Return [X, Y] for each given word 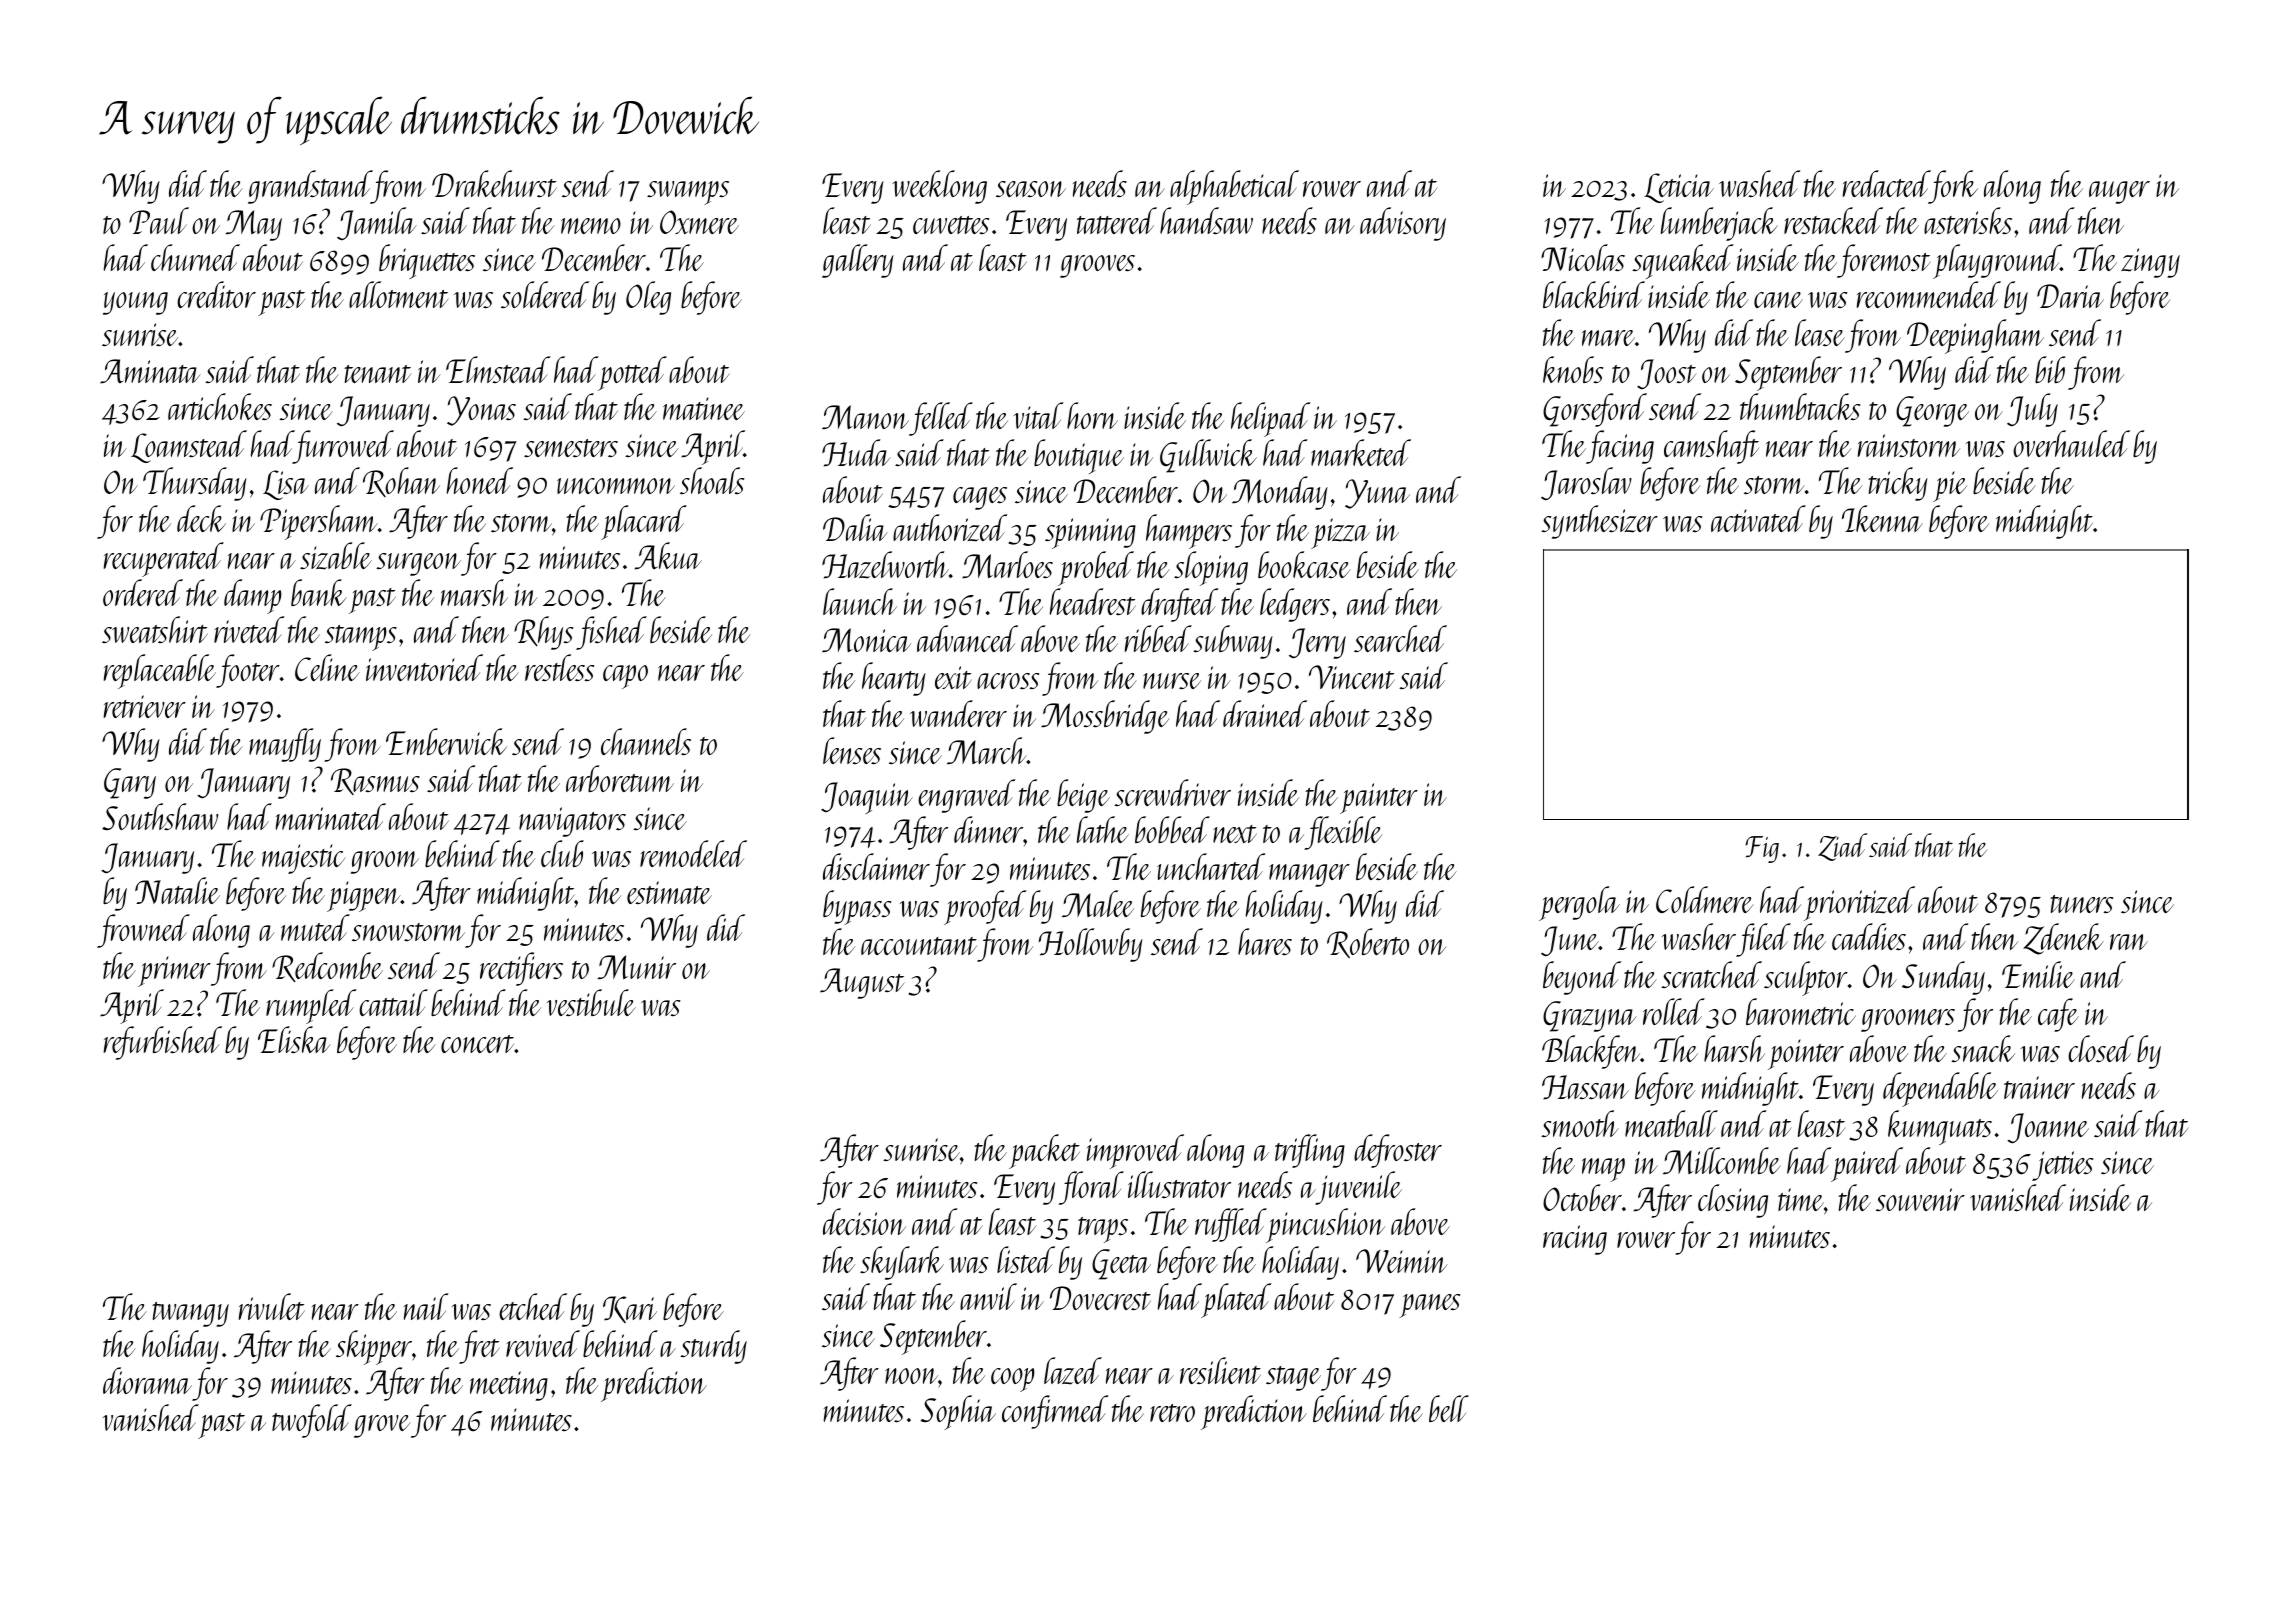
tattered [1117, 220]
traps [1103, 1230]
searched [1400, 638]
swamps [688, 193]
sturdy [713, 1347]
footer [248, 671]
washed [1759, 183]
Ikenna [1882, 518]
